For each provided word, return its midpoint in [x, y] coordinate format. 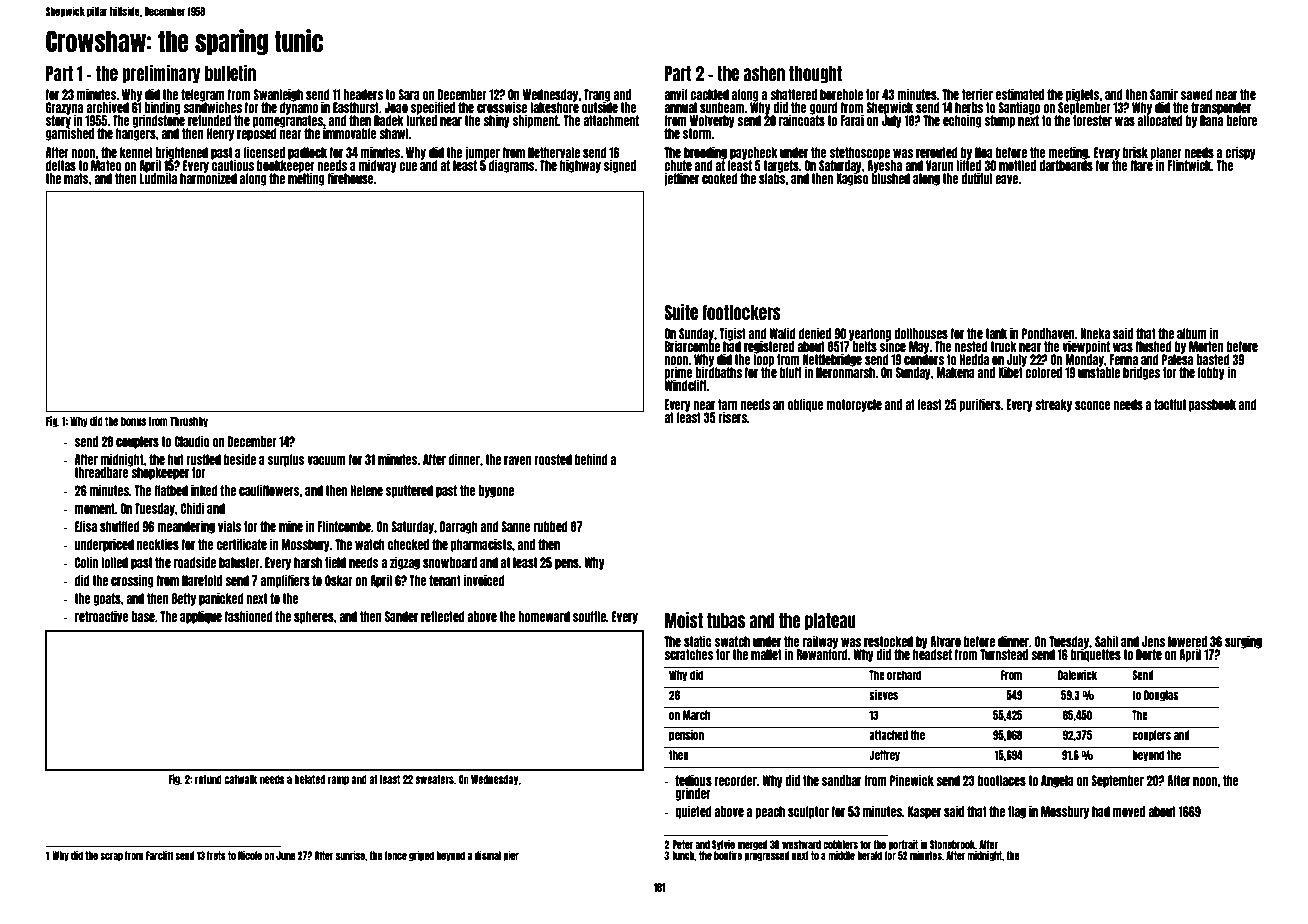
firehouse [351, 178]
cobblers [840, 844]
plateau [830, 621]
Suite [681, 312]
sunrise [350, 855]
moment [95, 508]
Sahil [1106, 641]
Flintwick [1189, 165]
